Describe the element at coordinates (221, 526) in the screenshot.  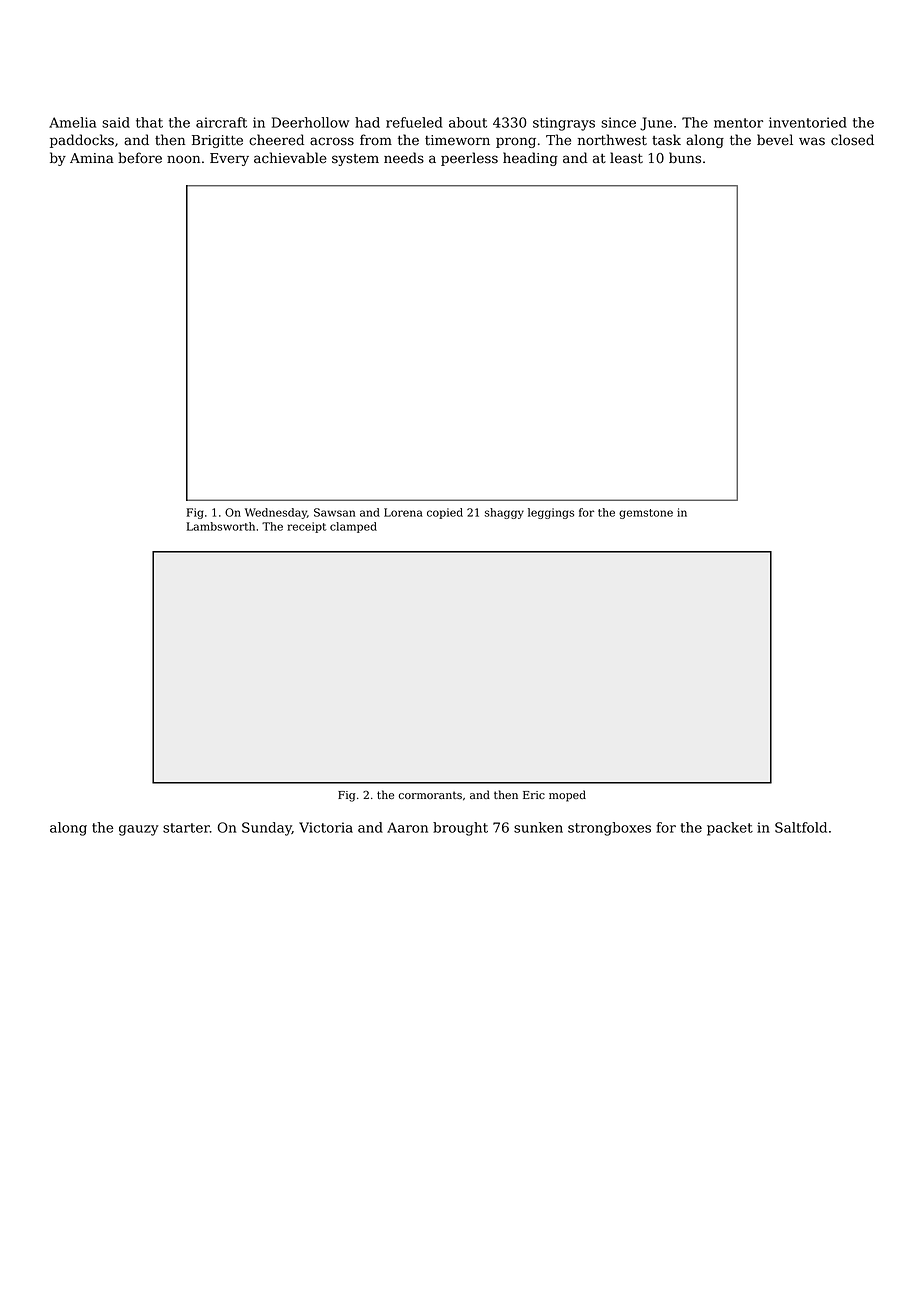
I see `Lambsworth` at that location.
